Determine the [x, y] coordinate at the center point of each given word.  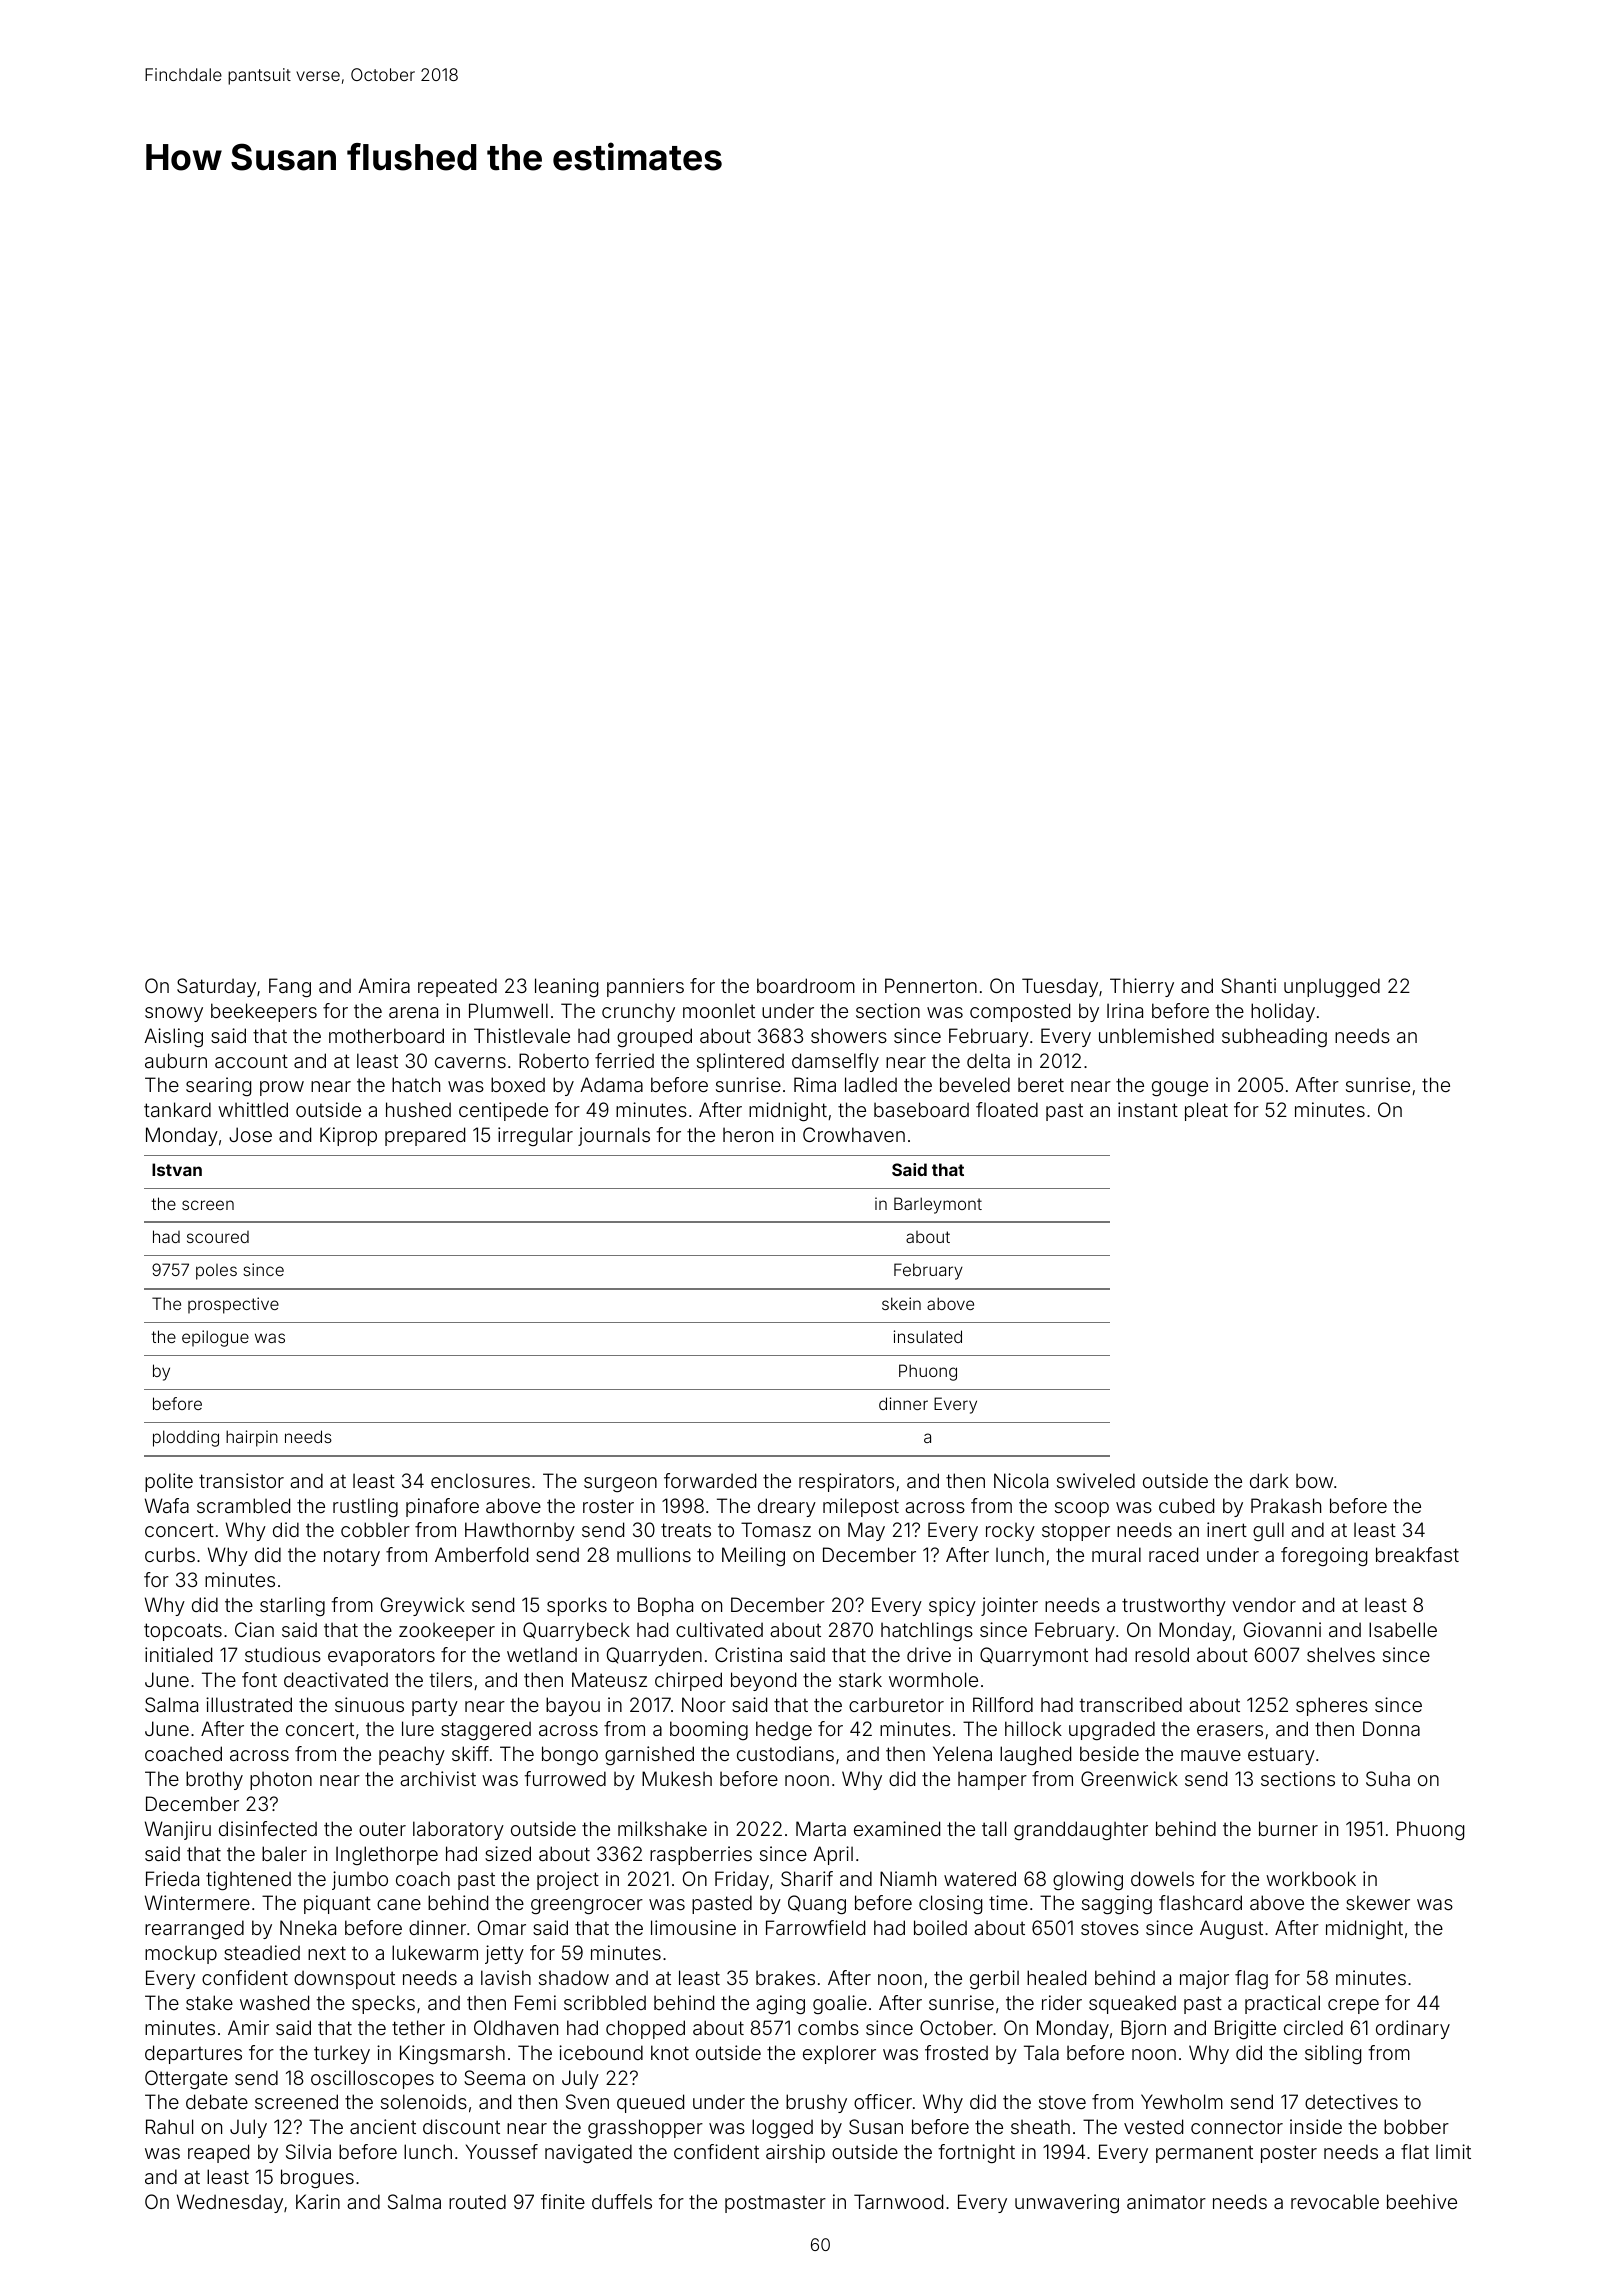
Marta [821, 1828]
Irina [1125, 1010]
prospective [233, 1305]
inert [1227, 1529]
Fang [290, 987]
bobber [1416, 2126]
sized [508, 1853]
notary [352, 1557]
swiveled [1096, 1480]
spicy [952, 1606]
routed [477, 2201]
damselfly [835, 1062]
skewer [1378, 1902]
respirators [846, 1482]
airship [795, 2153]
